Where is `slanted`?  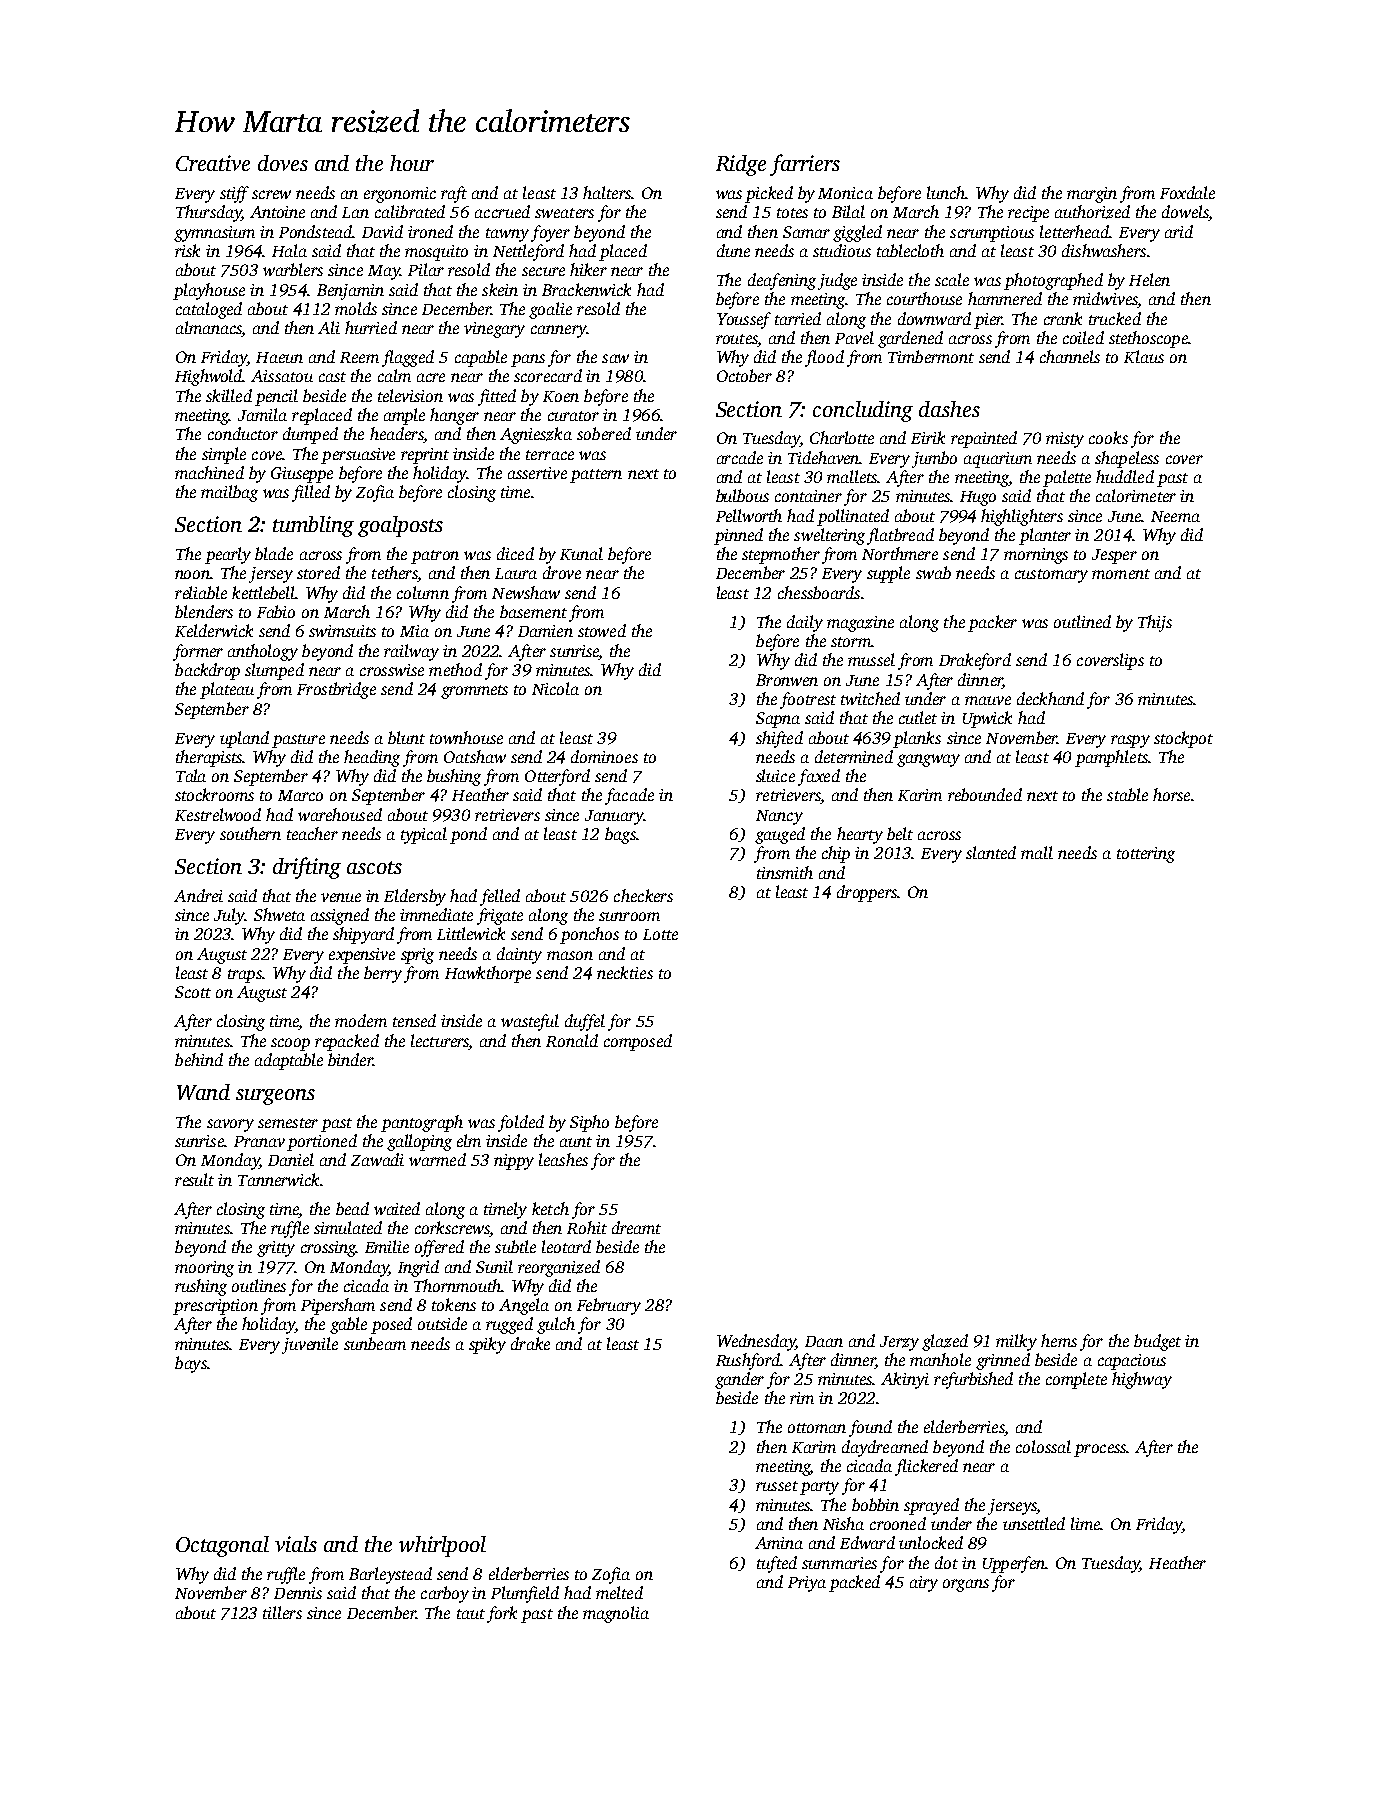
slanted is located at coordinates (991, 852).
